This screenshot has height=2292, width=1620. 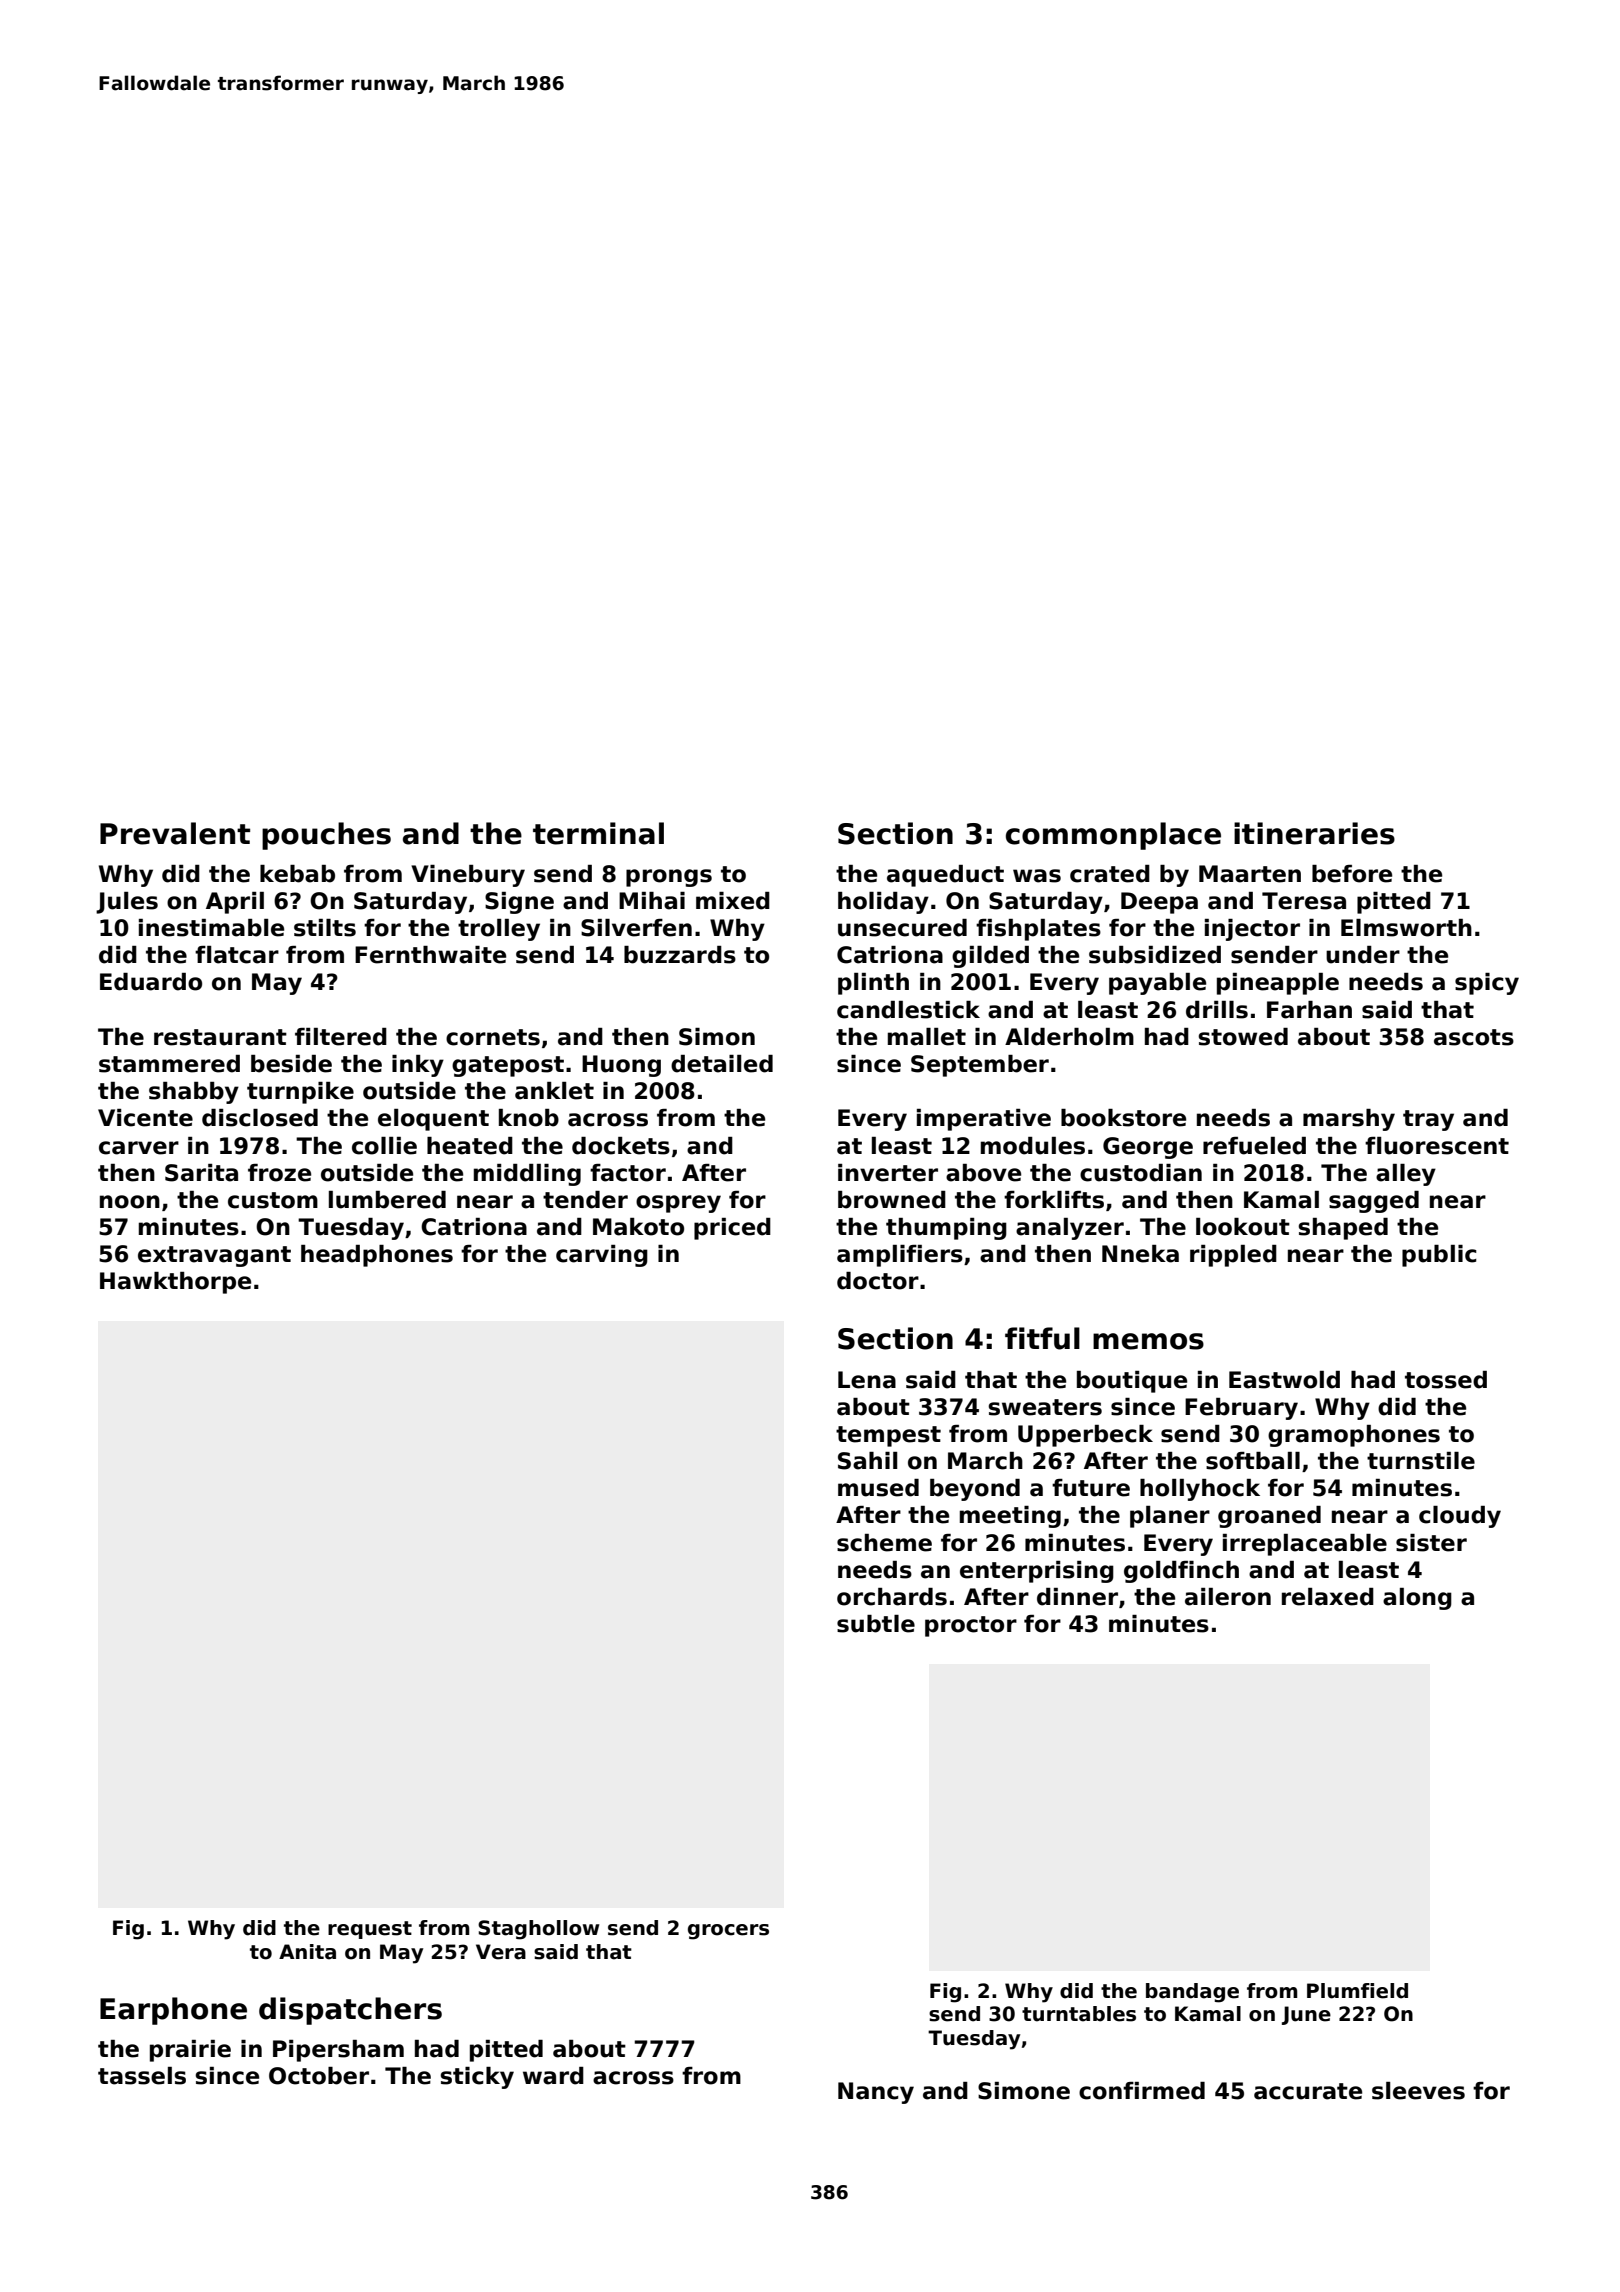 What do you see at coordinates (173, 2011) in the screenshot?
I see `Earphone` at bounding box center [173, 2011].
